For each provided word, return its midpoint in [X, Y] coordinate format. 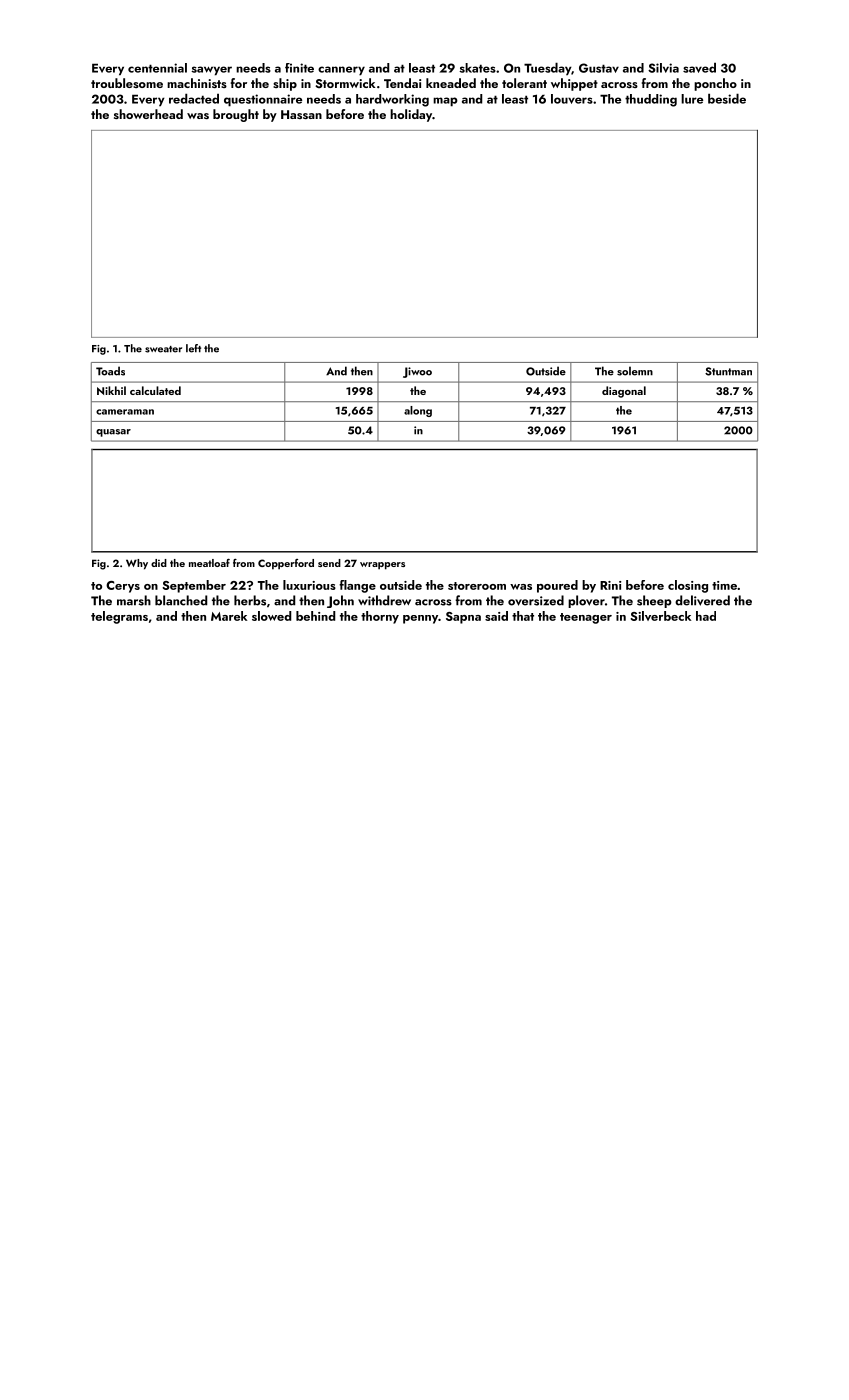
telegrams [119, 617]
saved [699, 68]
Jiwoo [417, 372]
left [193, 348]
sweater [163, 349]
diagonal [624, 392]
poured [557, 586]
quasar [113, 433]
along [418, 411]
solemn [635, 371]
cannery [341, 71]
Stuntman [728, 371]
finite [299, 68]
